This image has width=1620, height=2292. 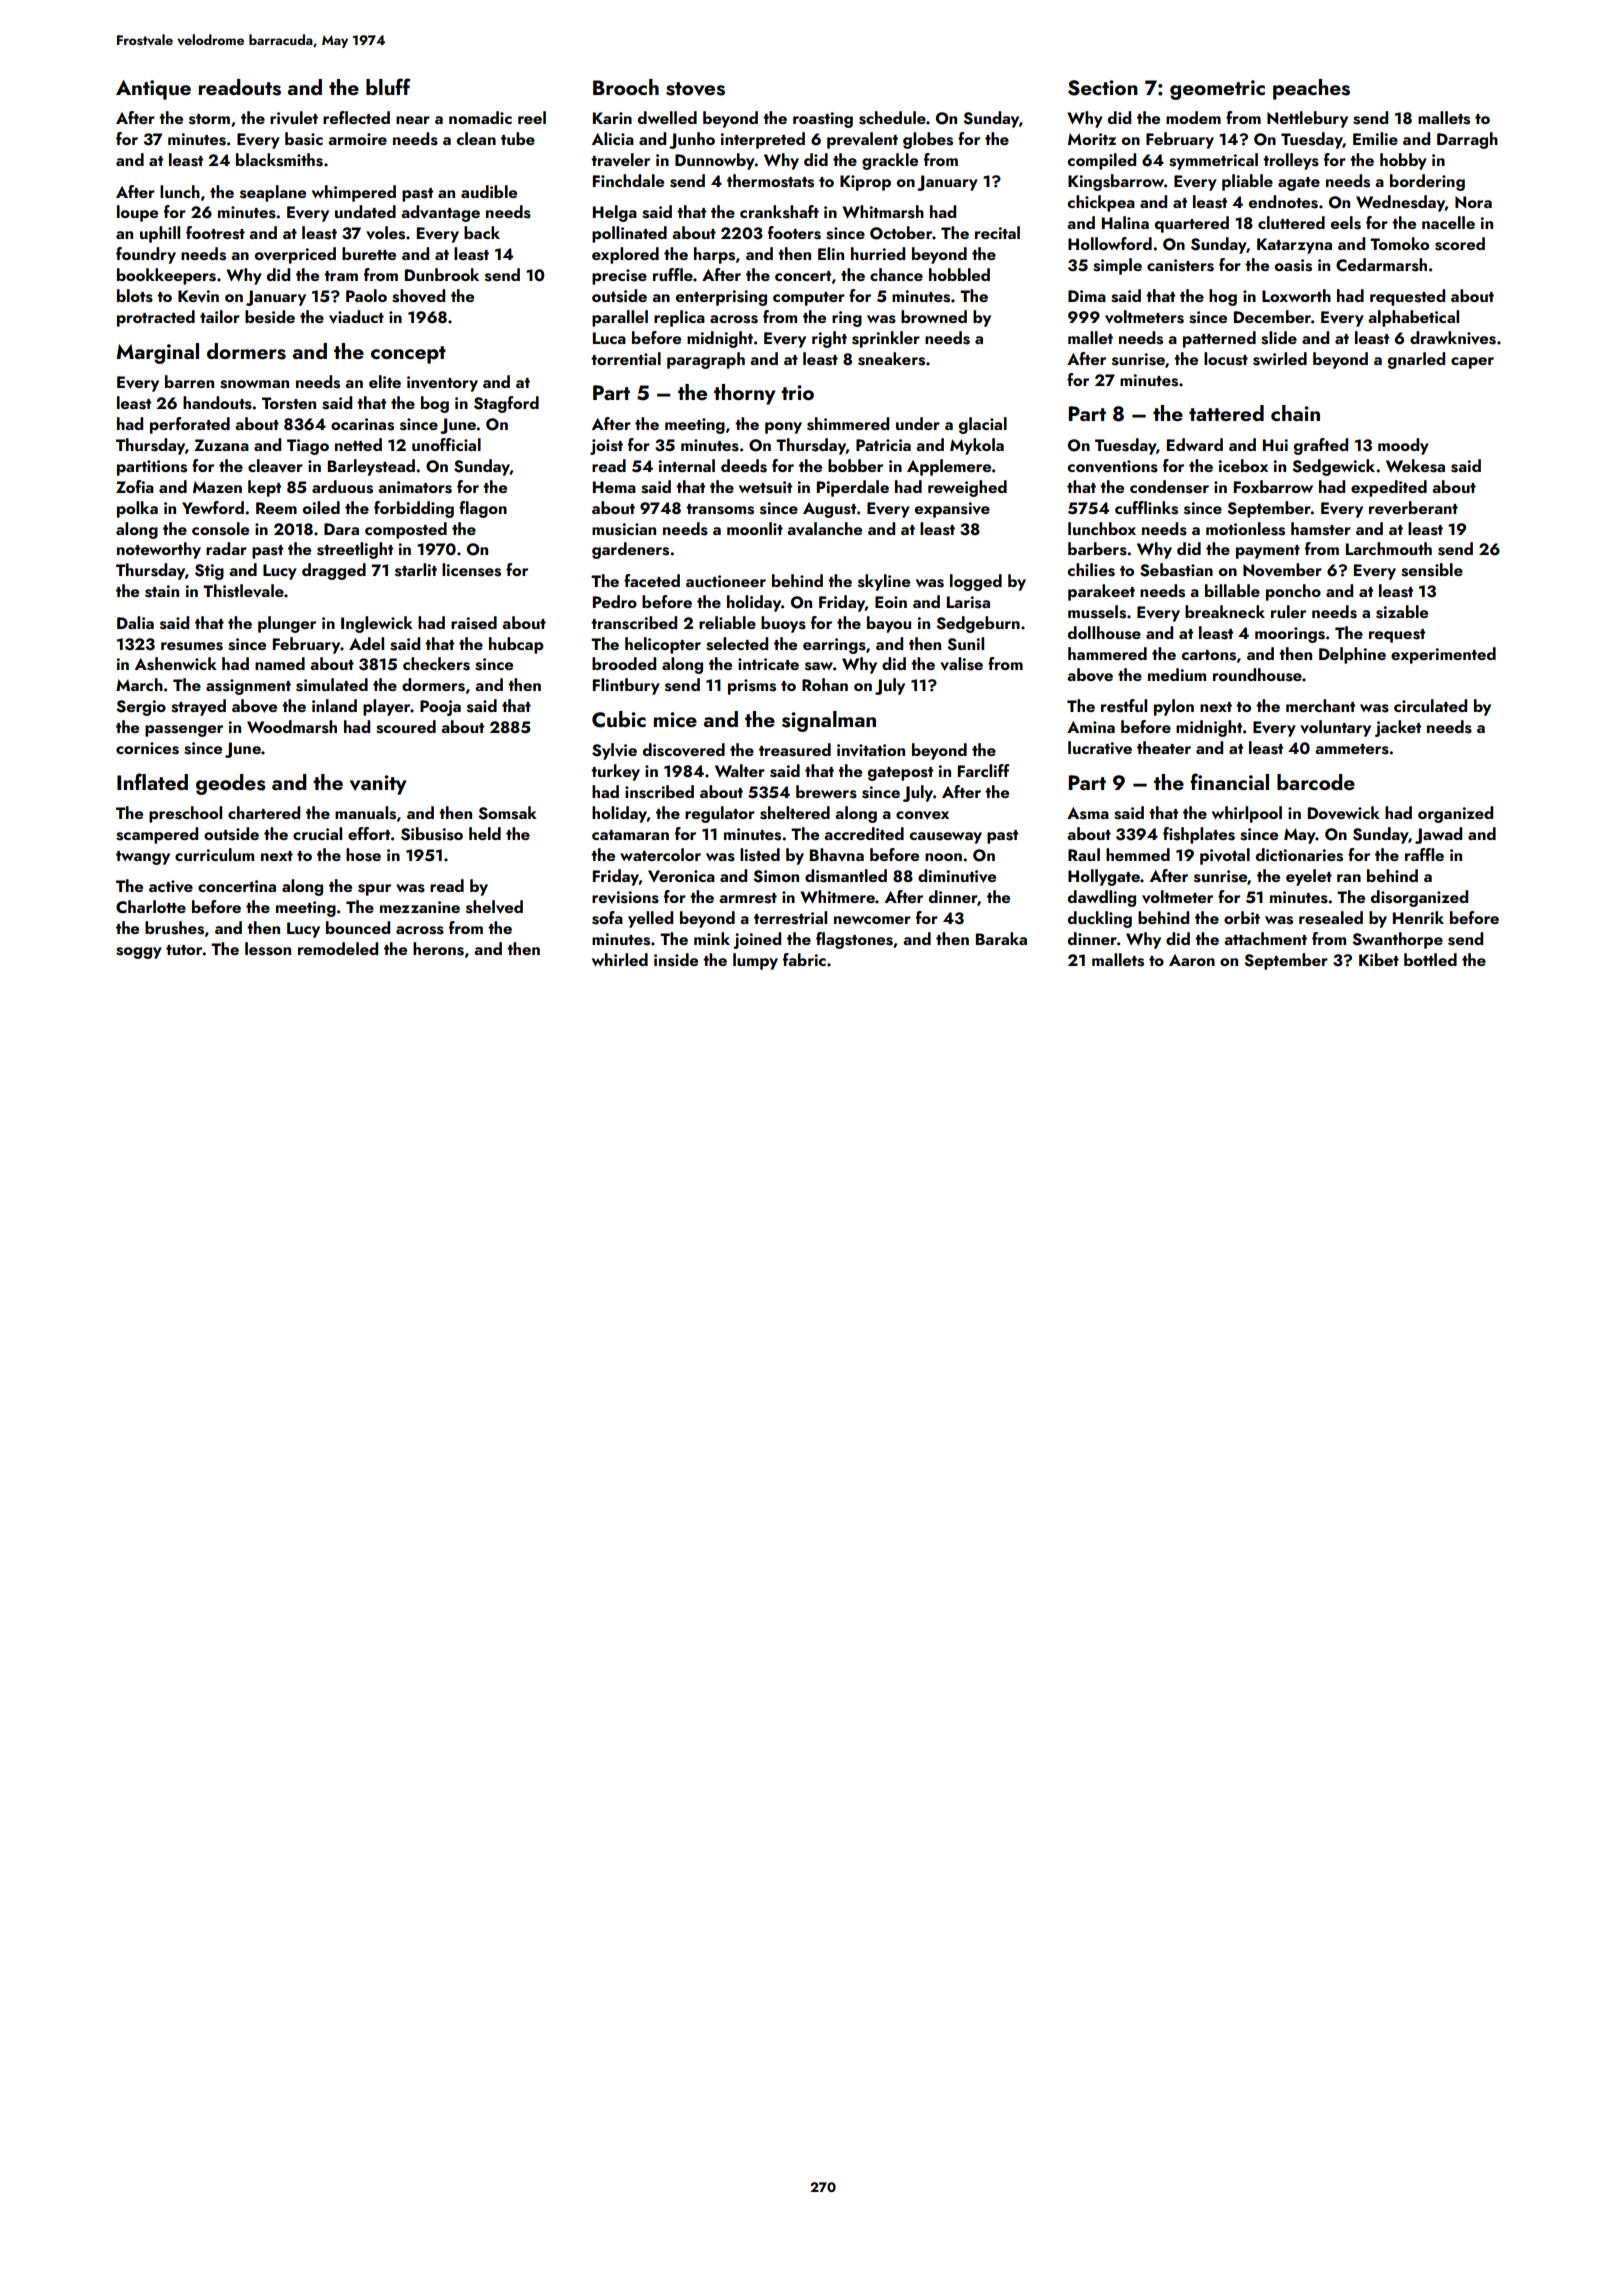 What do you see at coordinates (156, 318) in the image?
I see `protracted` at bounding box center [156, 318].
